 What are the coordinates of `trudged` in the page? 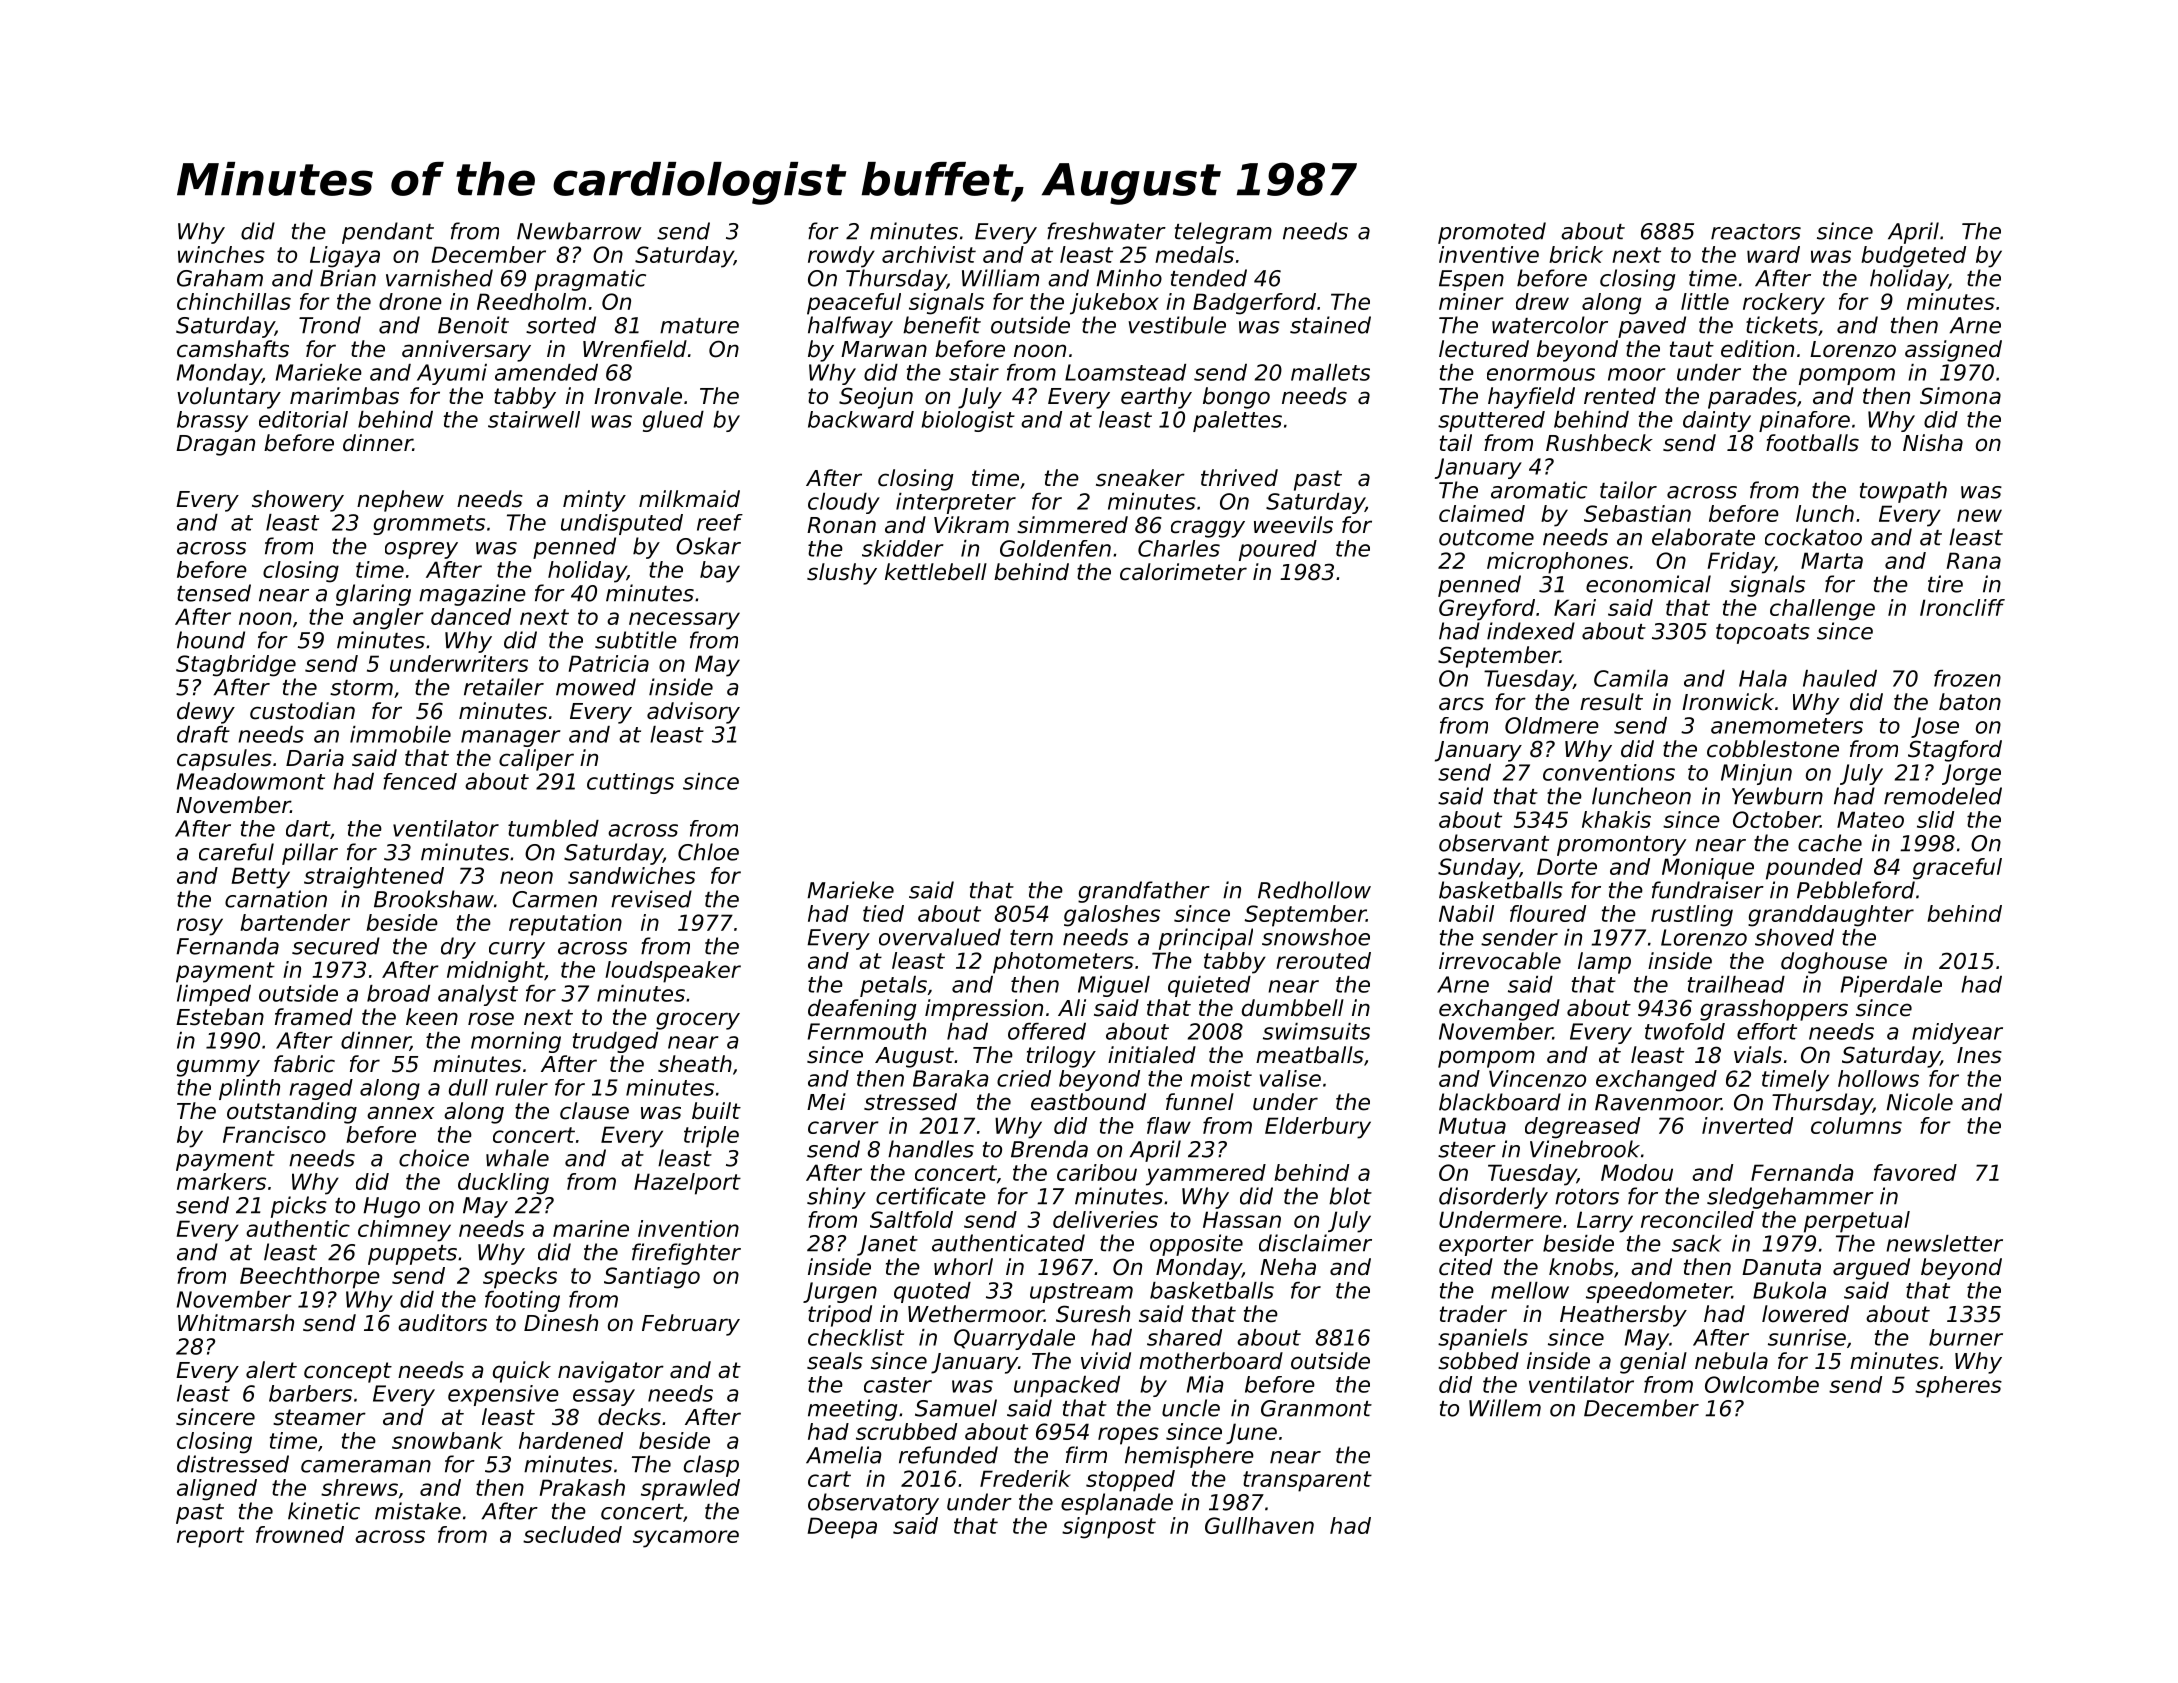 It's located at (615, 1042).
